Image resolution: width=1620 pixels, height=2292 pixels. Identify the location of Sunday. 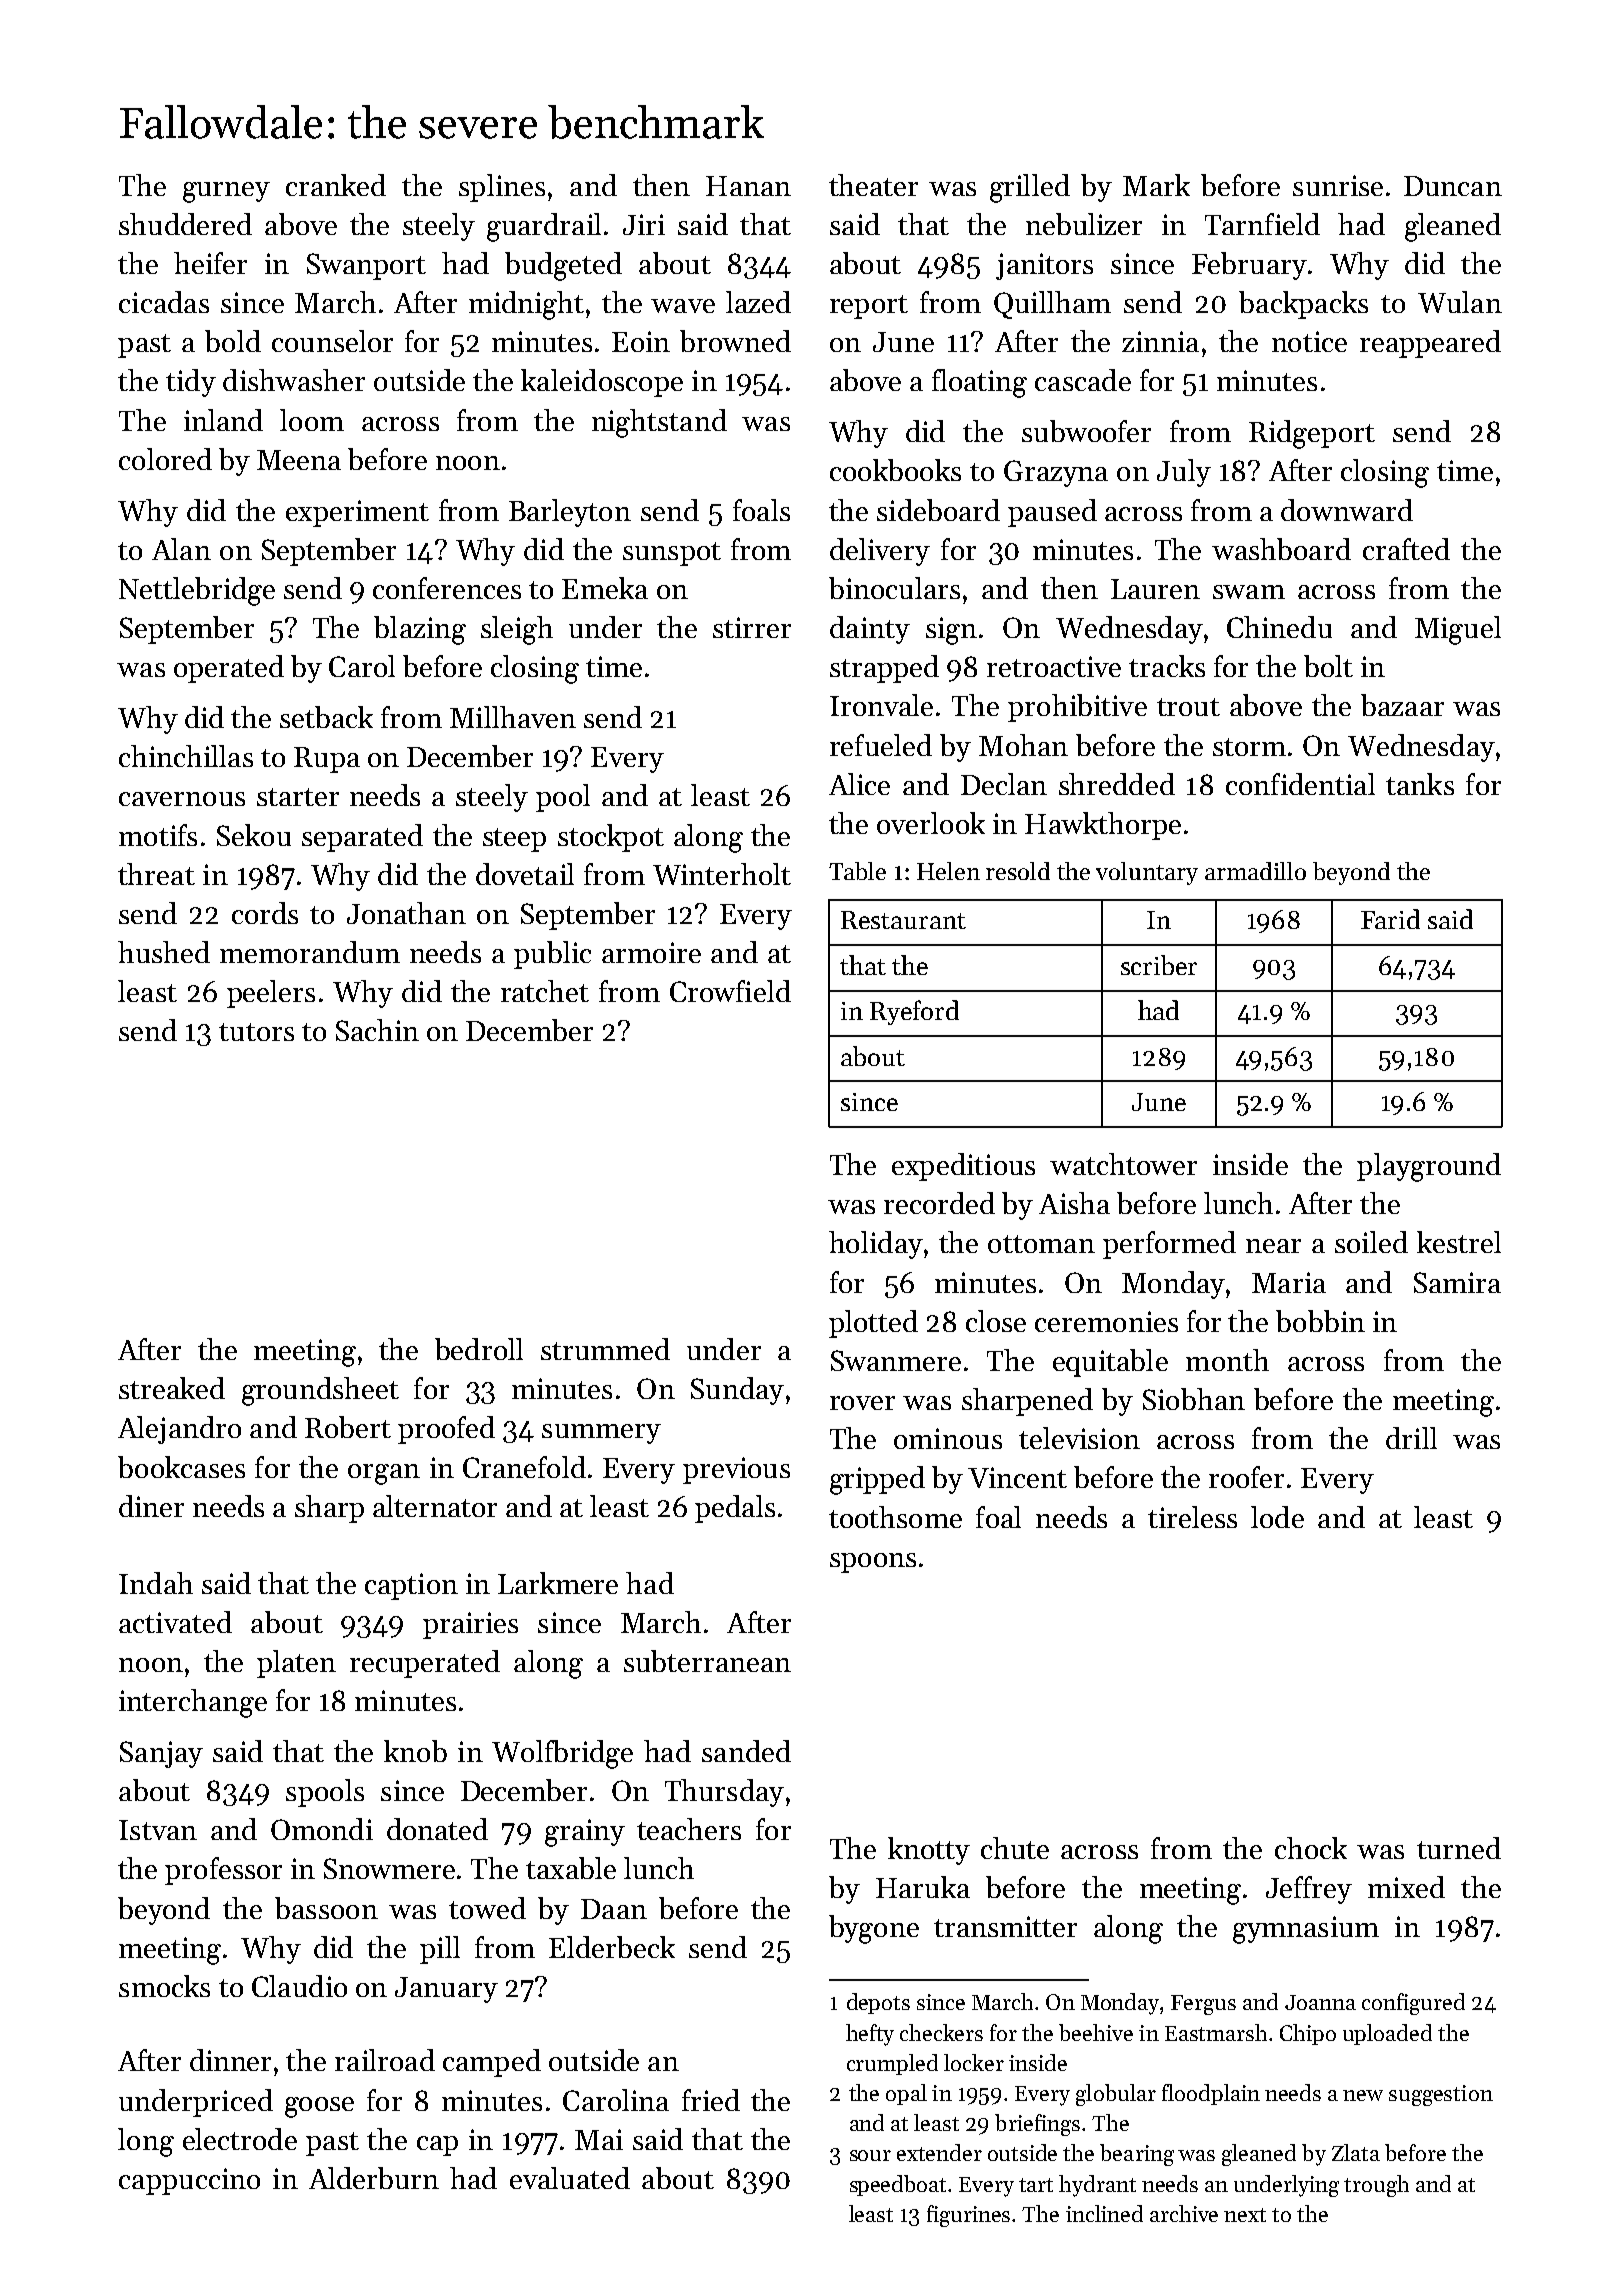
(737, 1391).
